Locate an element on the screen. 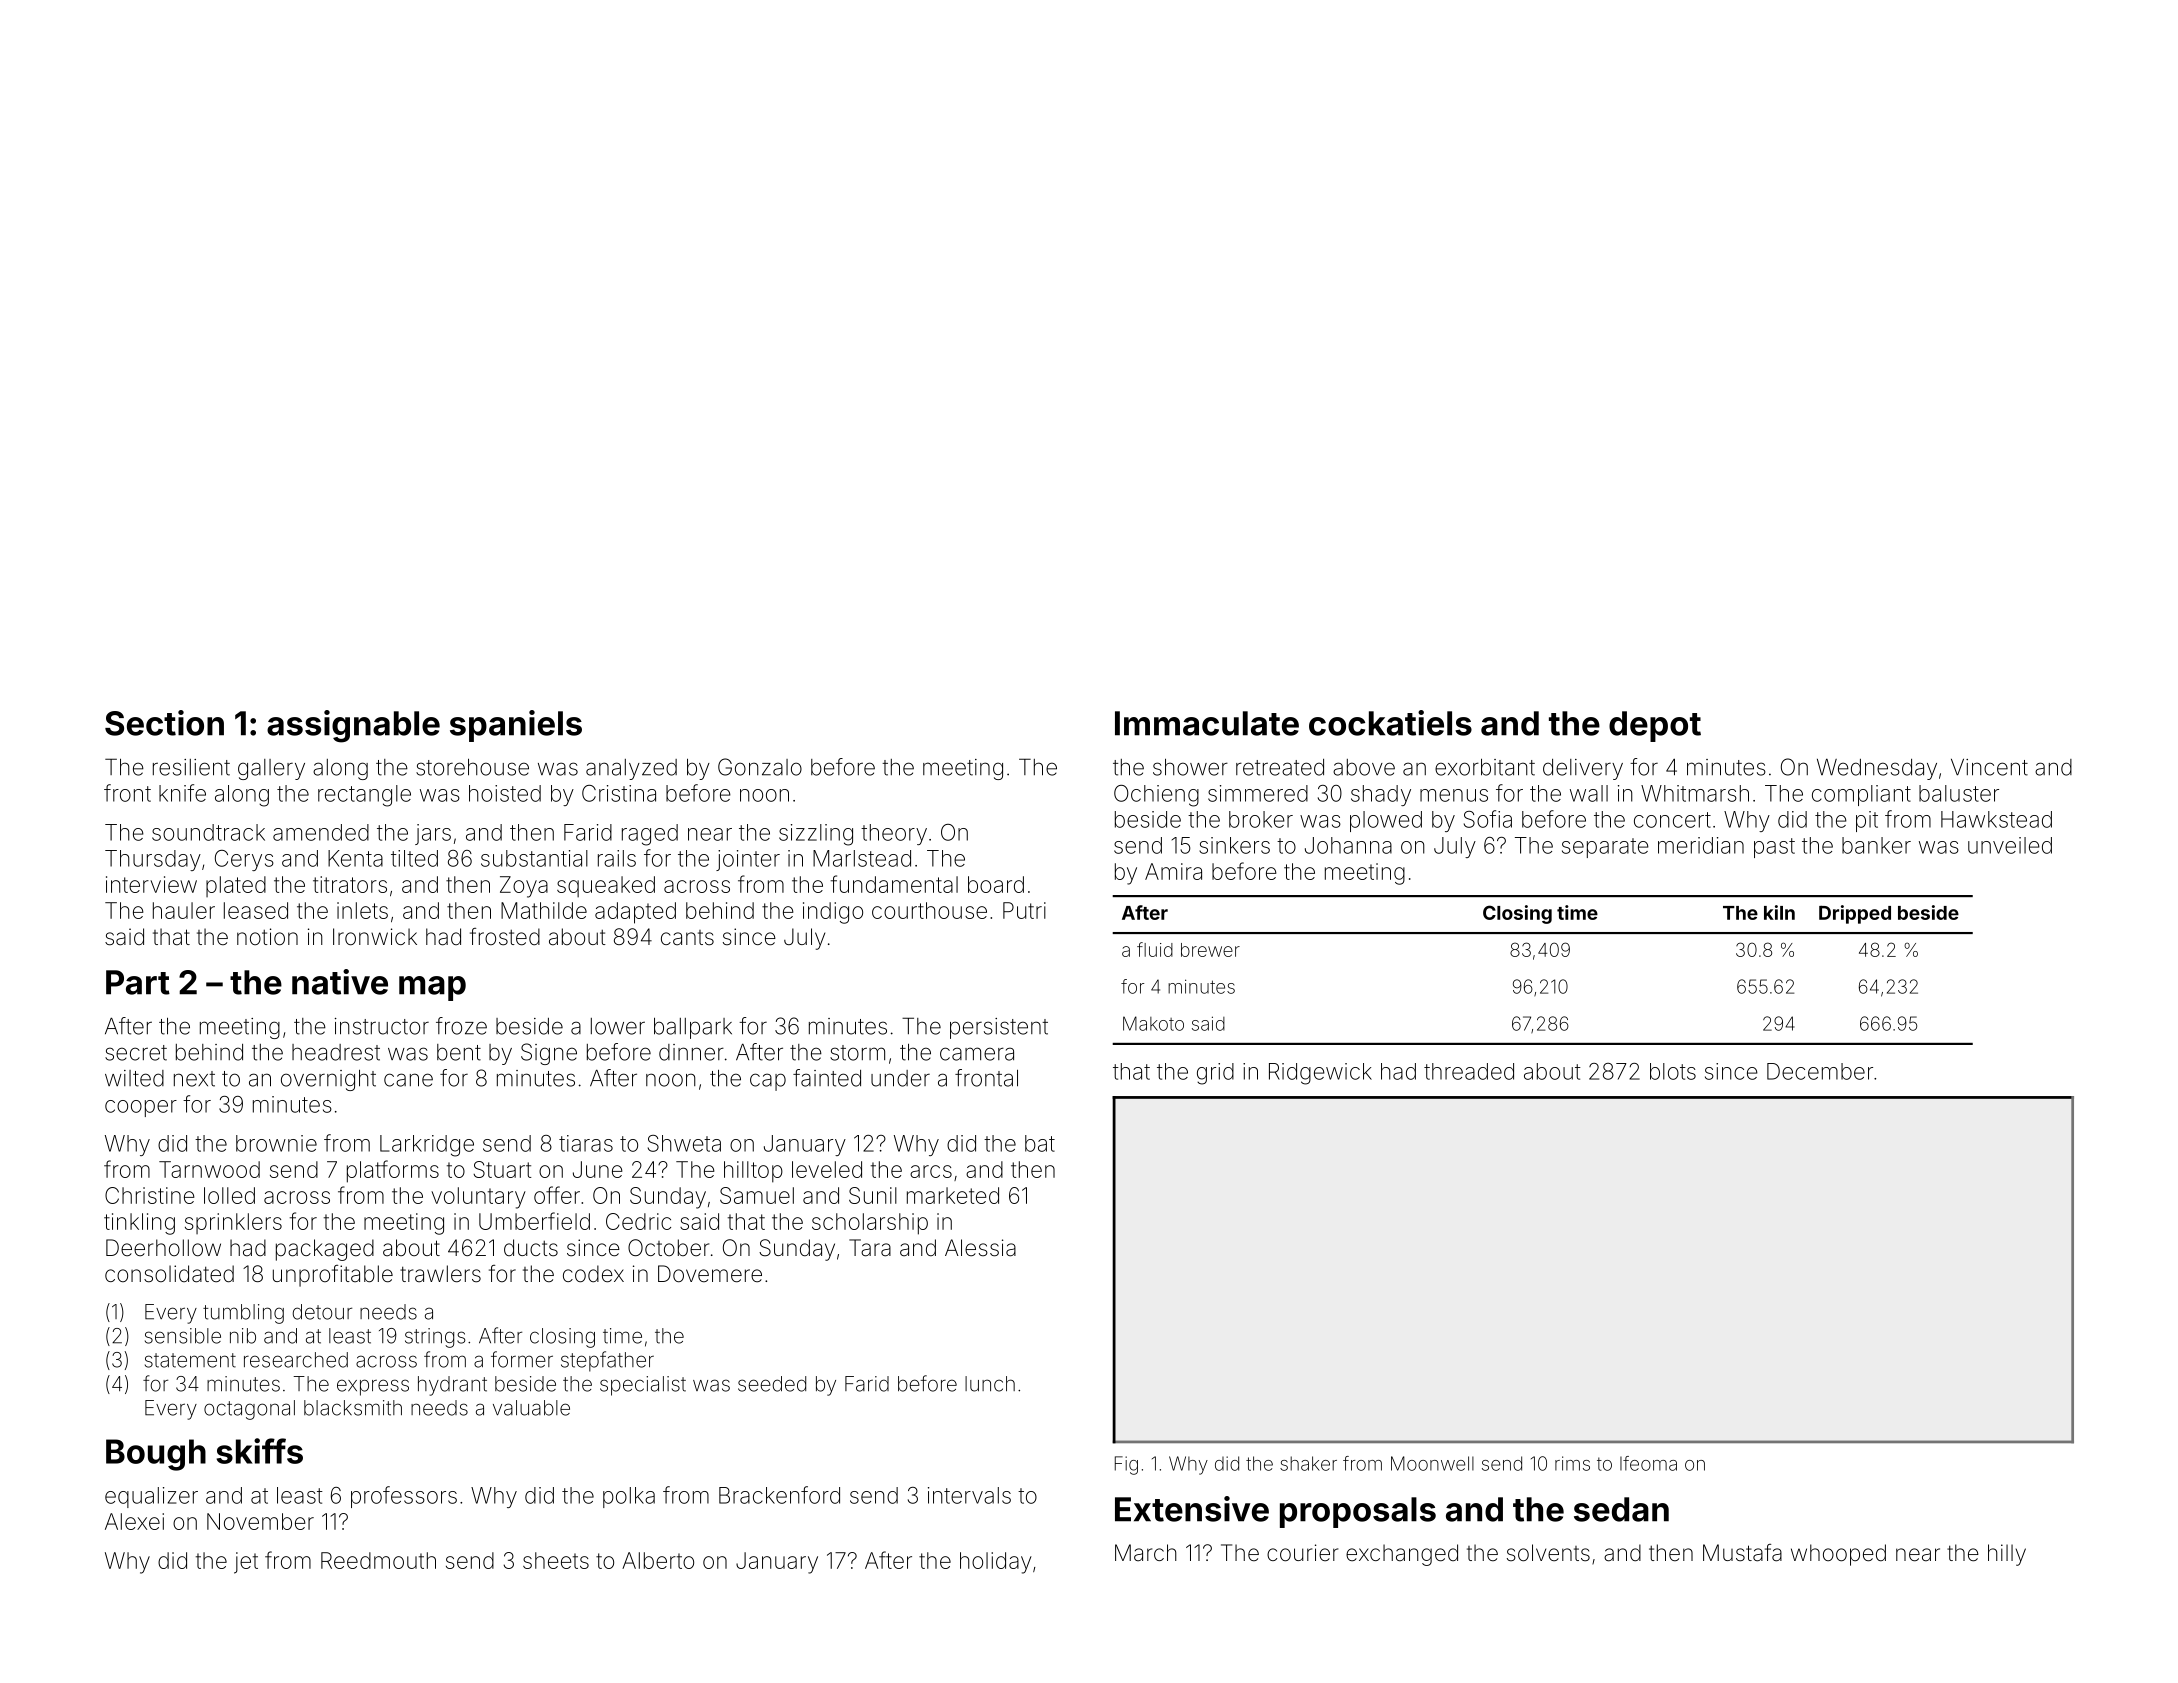 Image resolution: width=2178 pixels, height=1683 pixels. depot is located at coordinates (1655, 726).
